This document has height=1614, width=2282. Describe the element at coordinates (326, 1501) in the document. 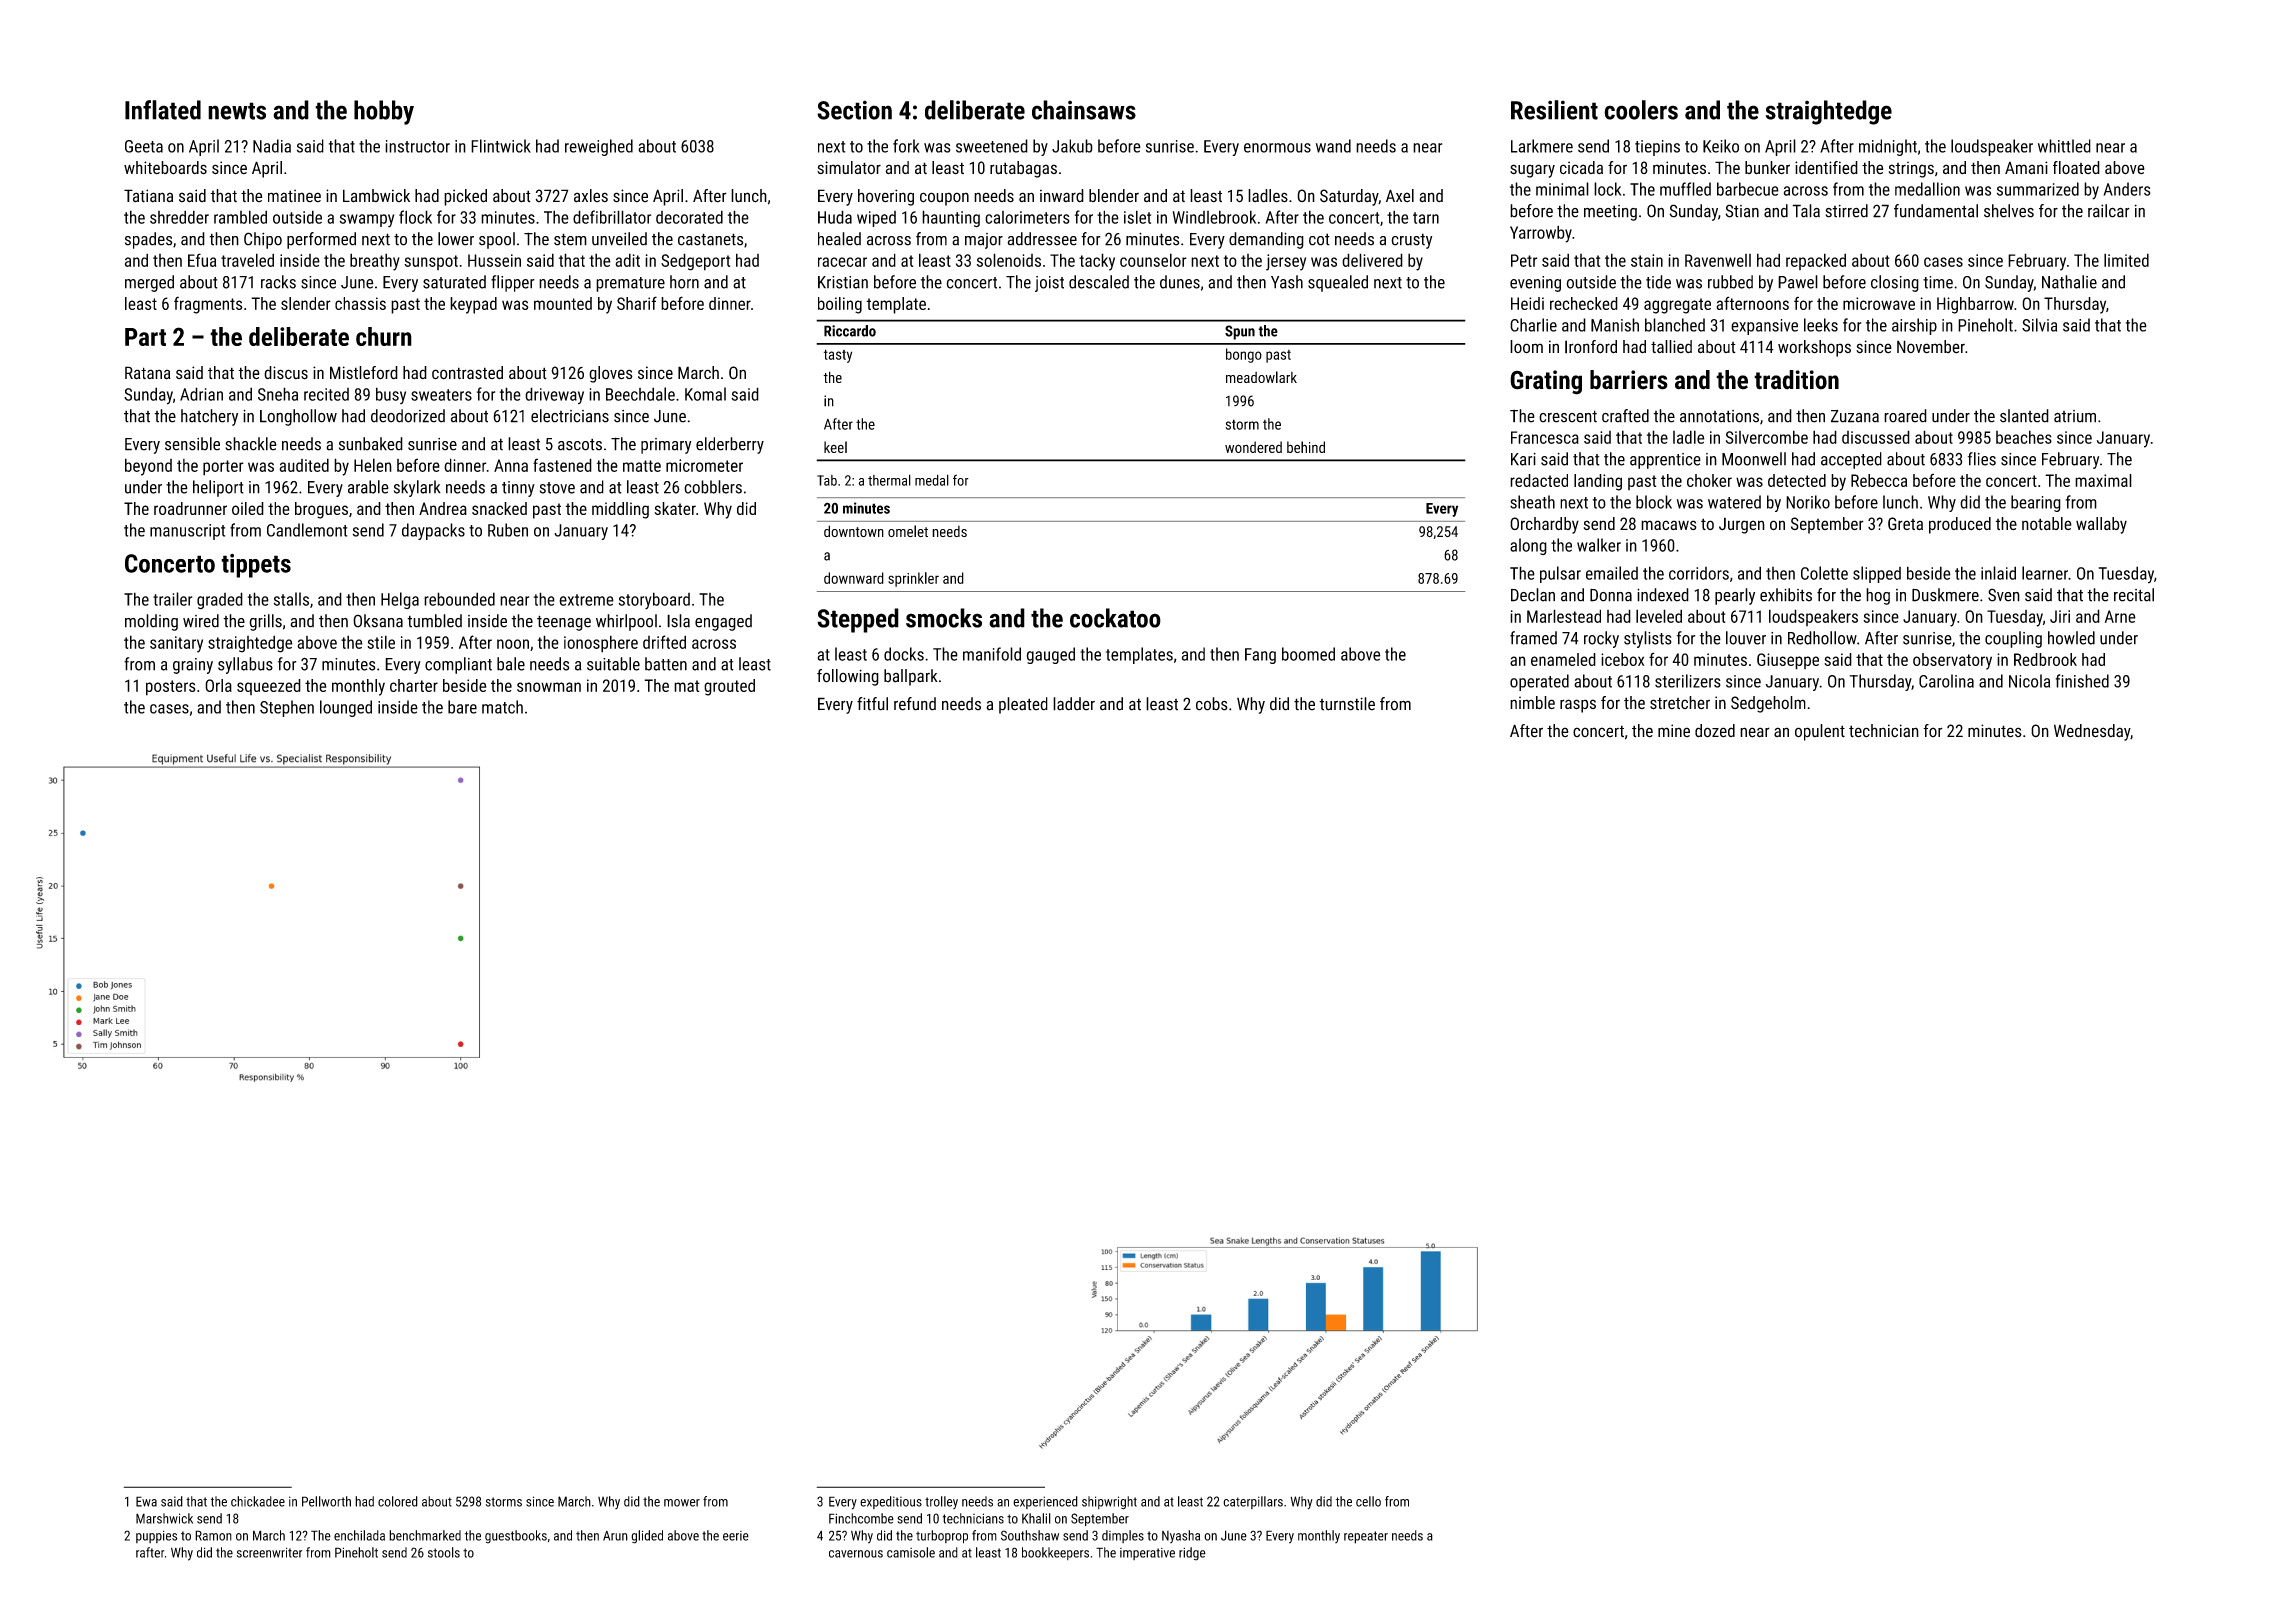

I see `Pellworth` at that location.
